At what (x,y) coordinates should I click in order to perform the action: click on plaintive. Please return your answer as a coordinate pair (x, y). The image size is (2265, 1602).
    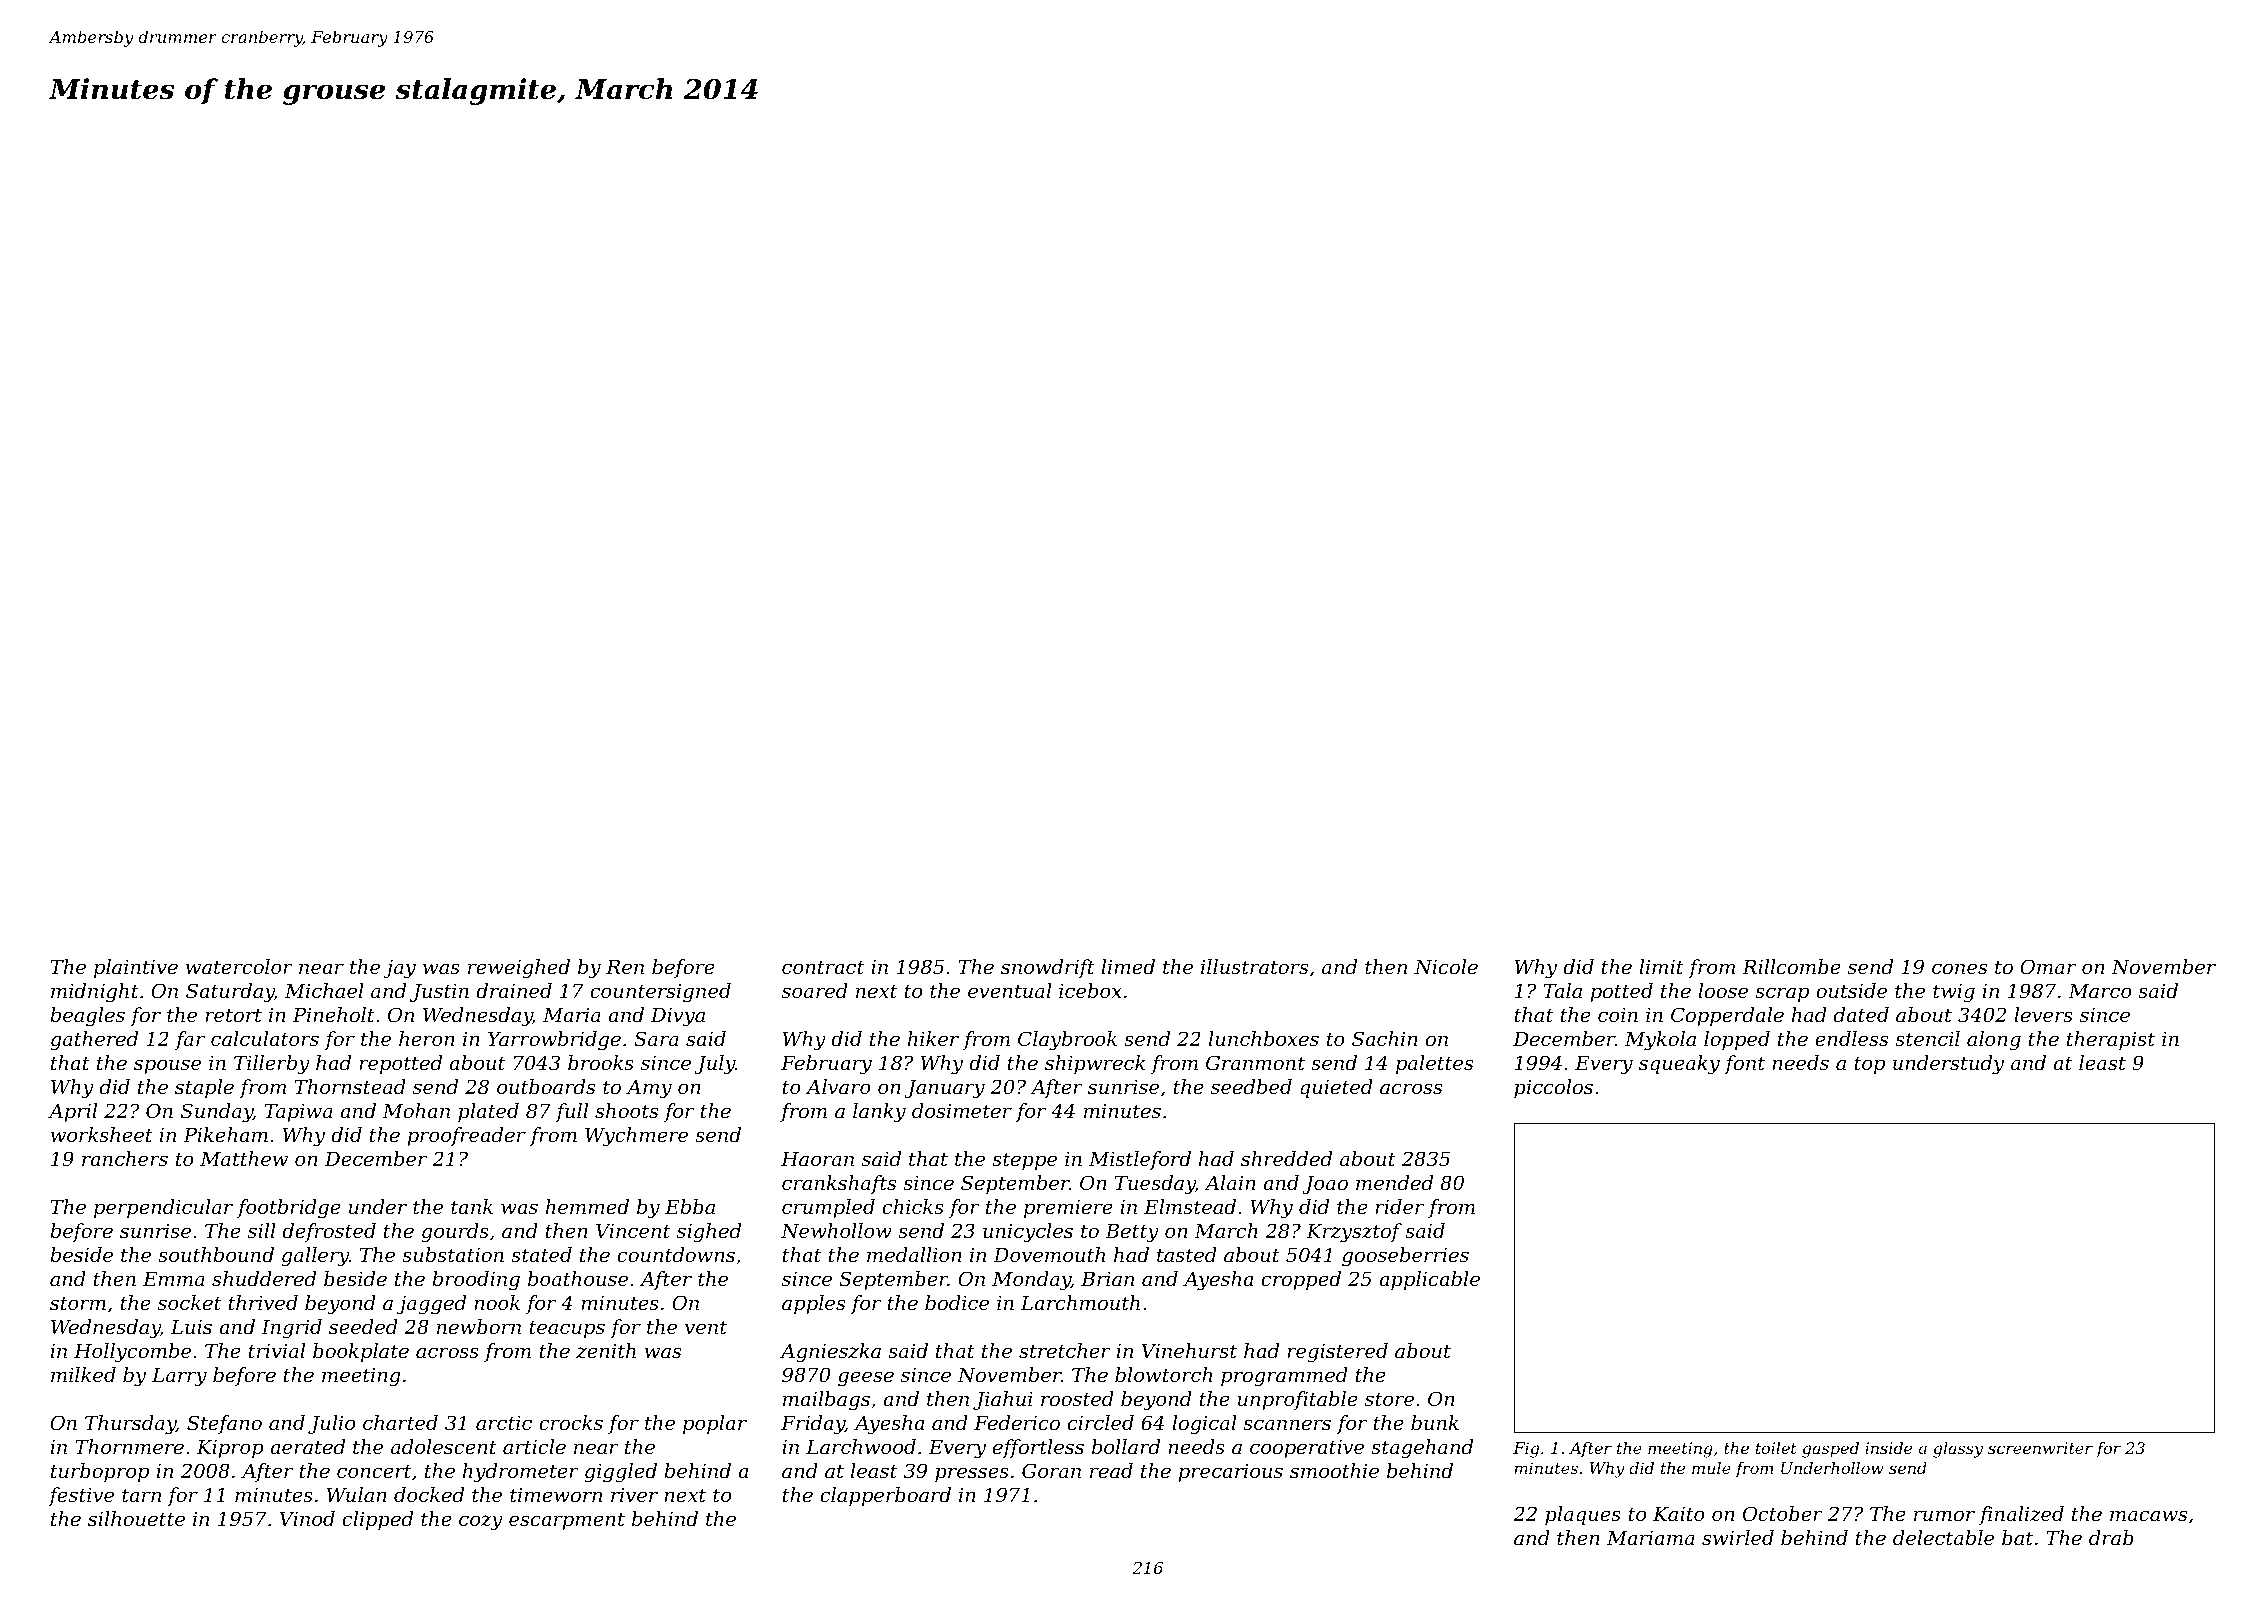
    Looking at the image, I should click on (136, 968).
